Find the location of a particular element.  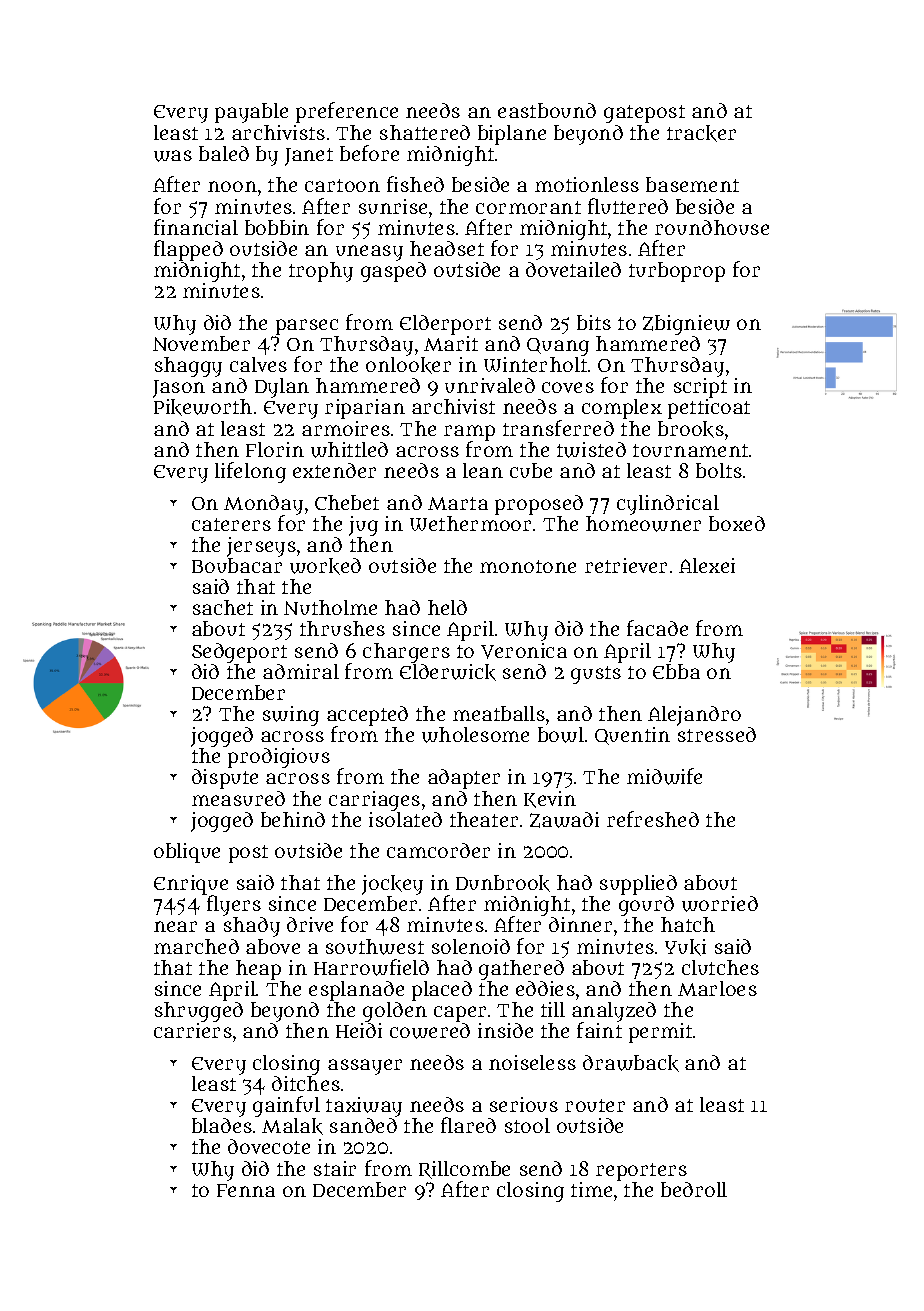

near is located at coordinates (175, 926).
